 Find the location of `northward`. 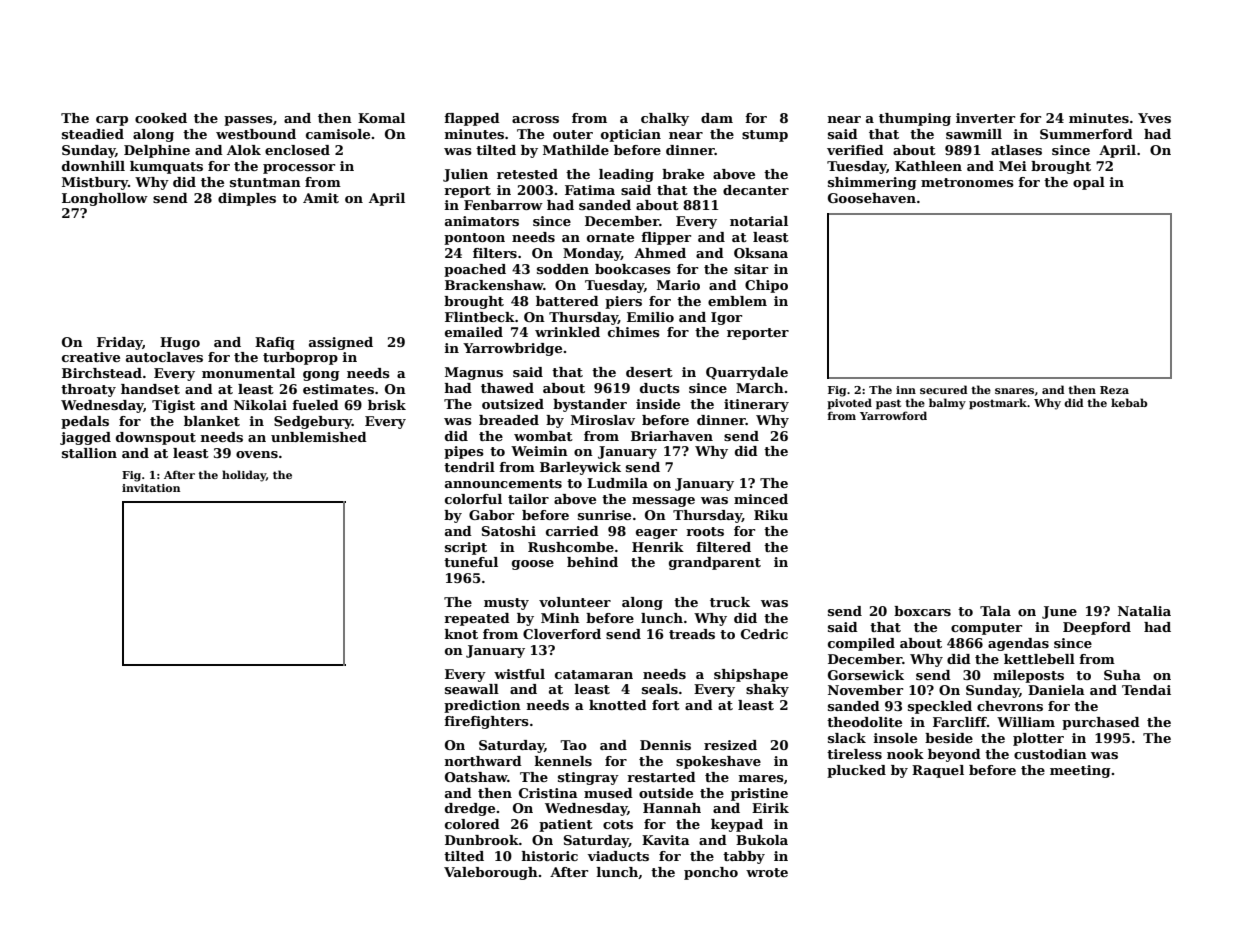

northward is located at coordinates (483, 761).
